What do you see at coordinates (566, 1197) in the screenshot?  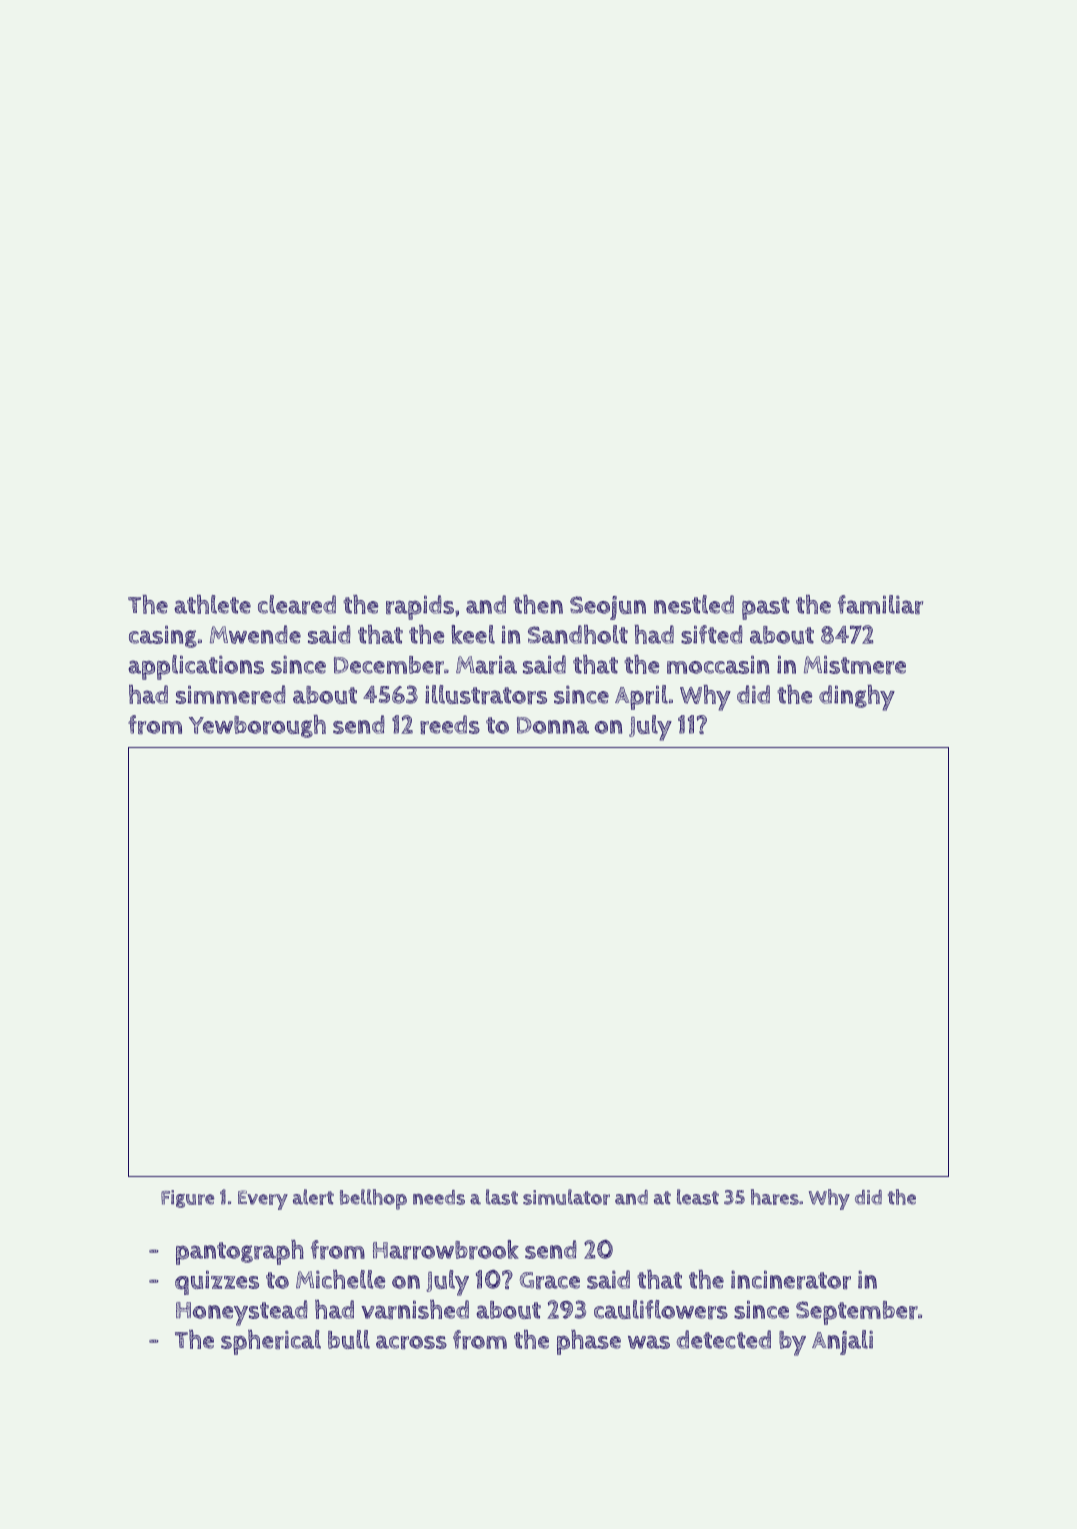 I see `simulator` at bounding box center [566, 1197].
